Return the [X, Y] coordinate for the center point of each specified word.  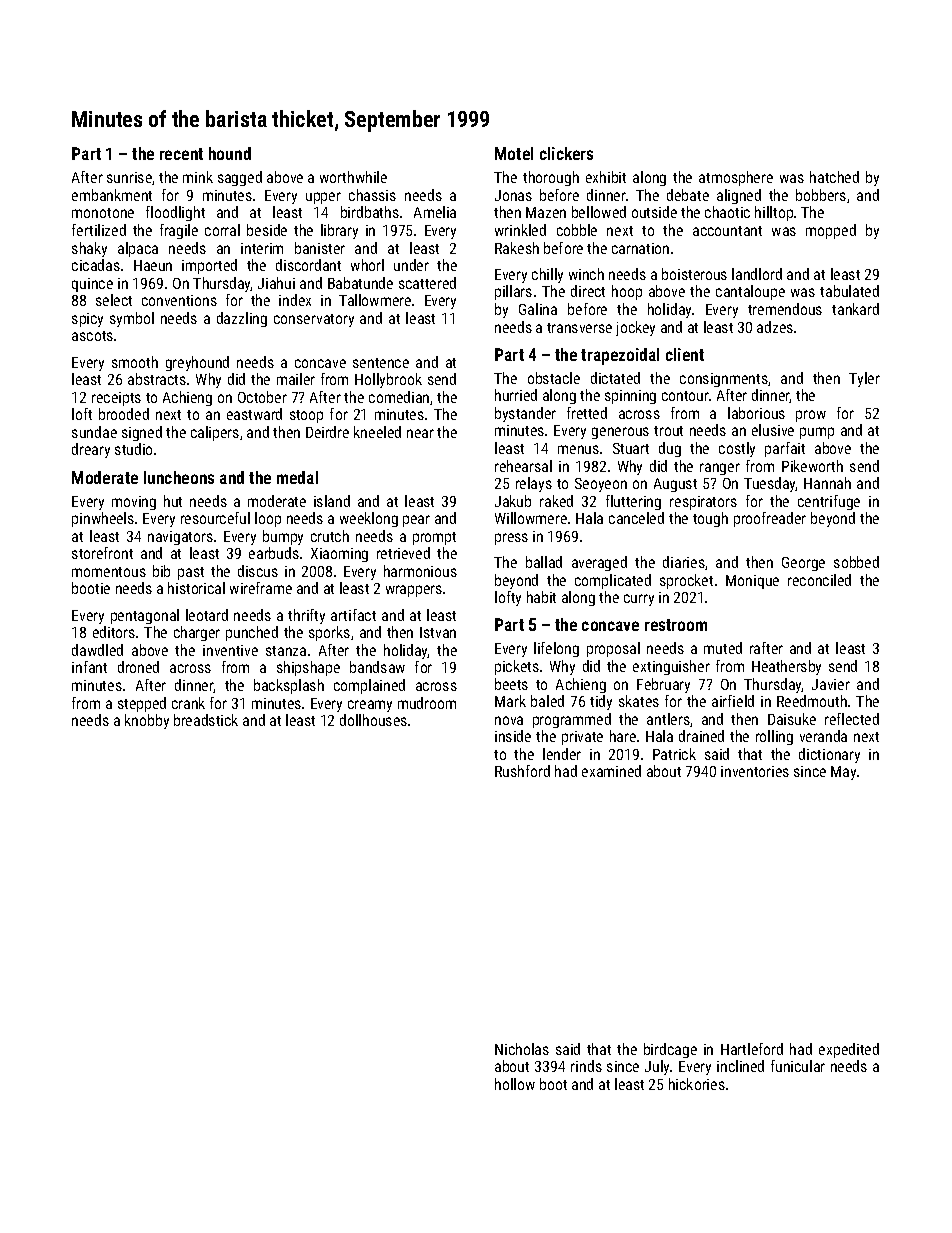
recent [181, 154]
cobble [577, 230]
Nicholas [522, 1049]
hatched [834, 177]
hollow [515, 1084]
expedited [849, 1050]
